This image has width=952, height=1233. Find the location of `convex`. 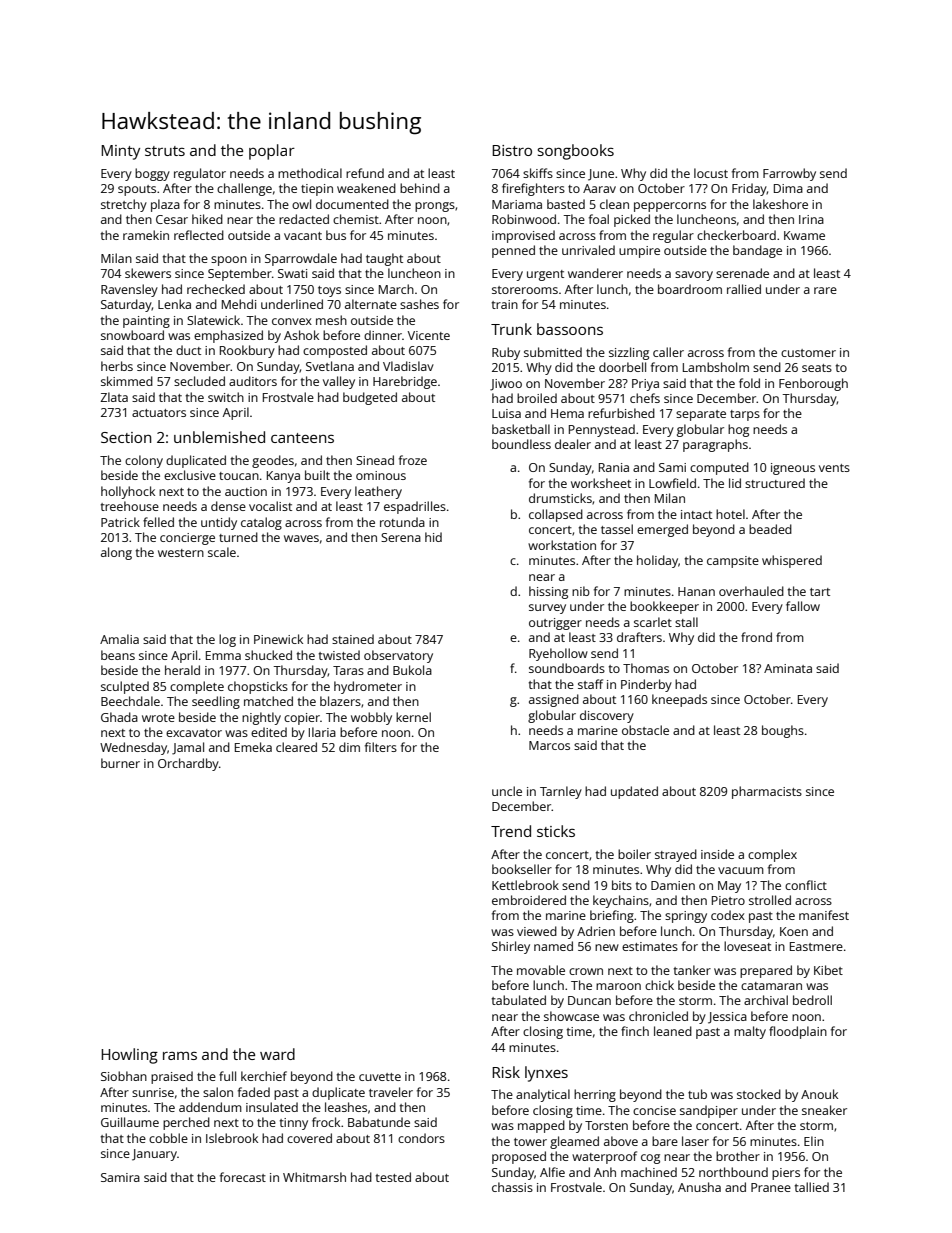

convex is located at coordinates (292, 321).
